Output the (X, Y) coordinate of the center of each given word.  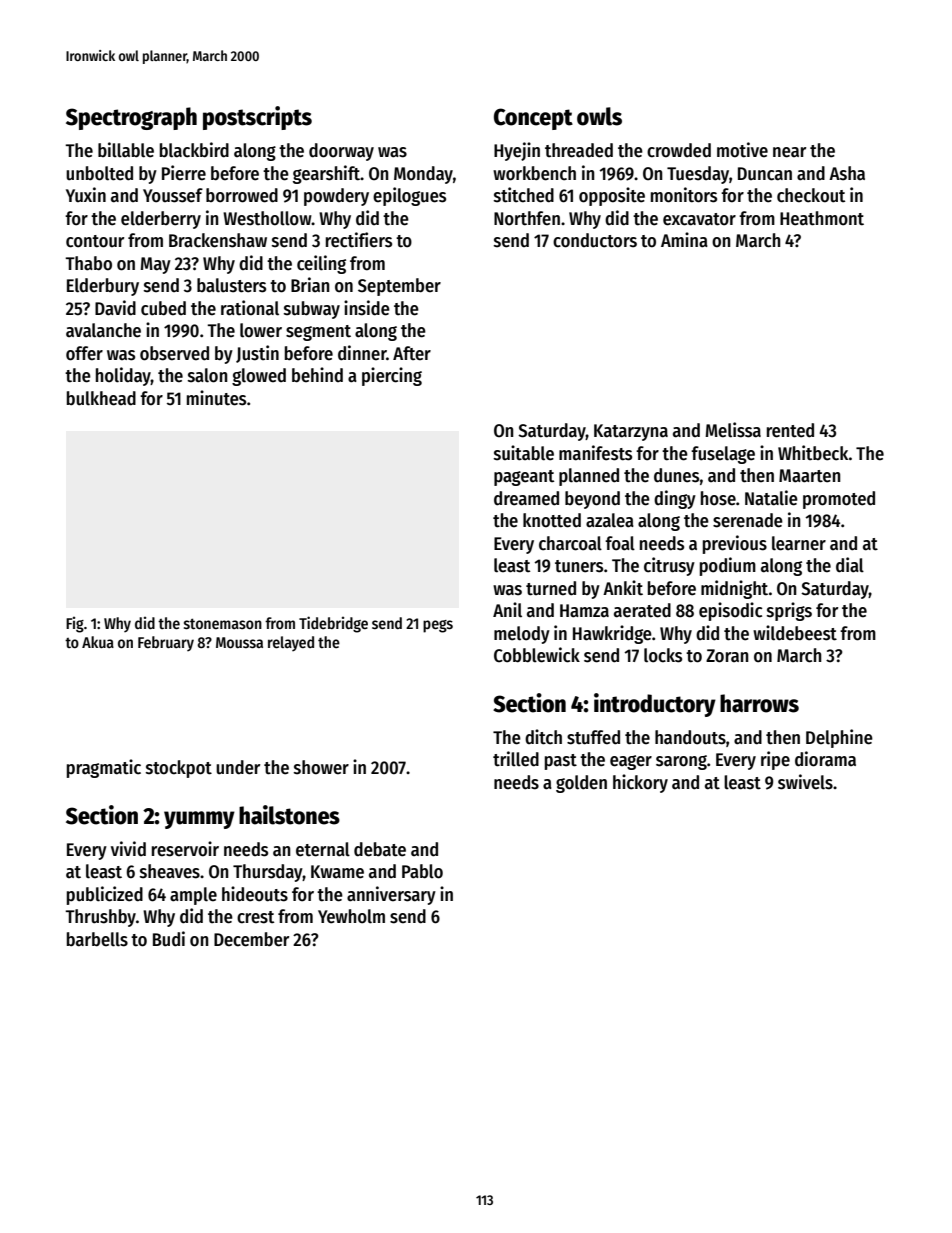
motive (742, 150)
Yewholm (351, 916)
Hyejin (517, 151)
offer (84, 353)
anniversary (391, 895)
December (251, 939)
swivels (805, 782)
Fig (75, 624)
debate (380, 849)
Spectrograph (131, 118)
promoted (839, 500)
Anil (507, 610)
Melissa (733, 430)
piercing (392, 376)
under (238, 767)
